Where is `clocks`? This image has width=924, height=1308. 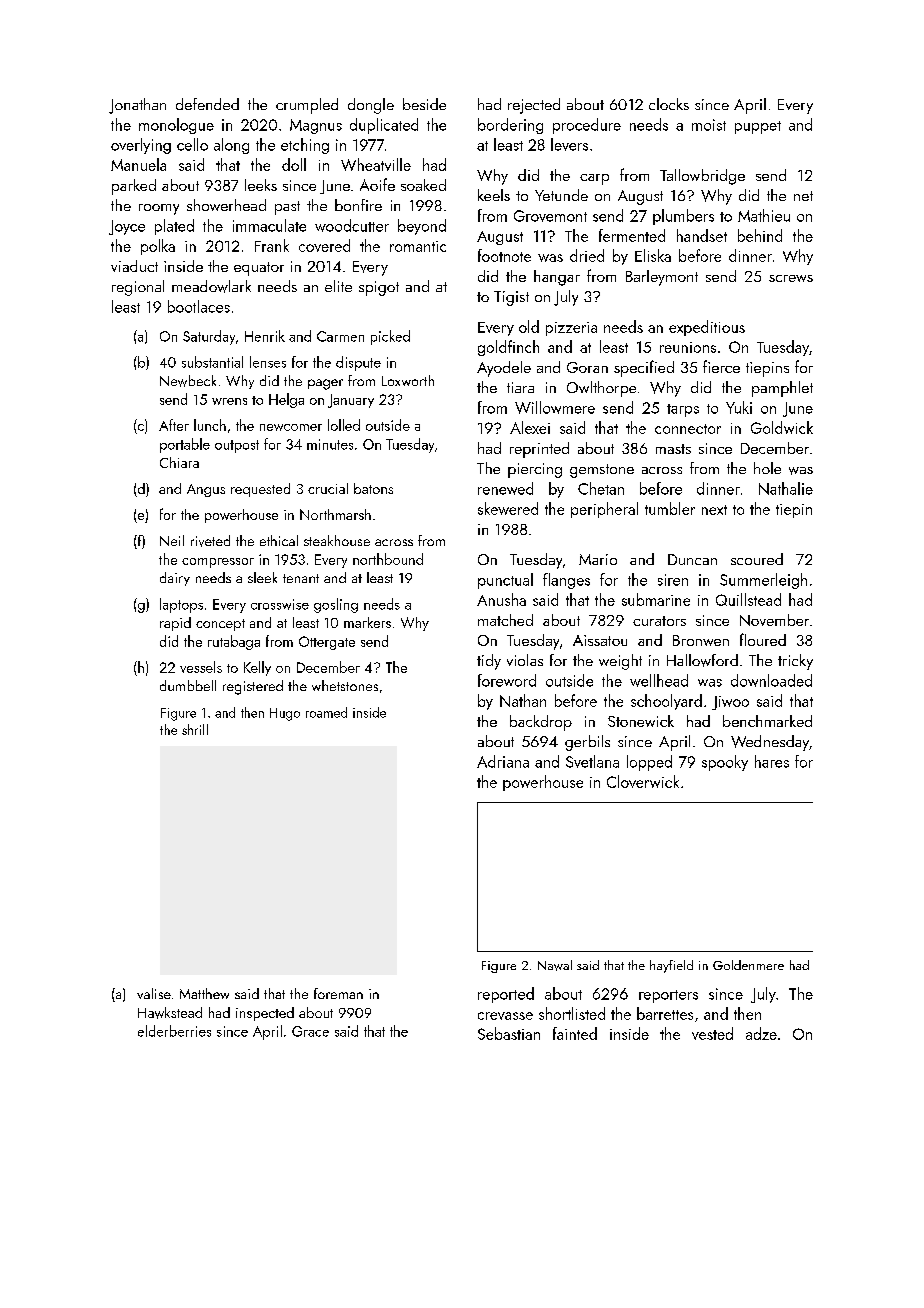 clocks is located at coordinates (669, 104).
